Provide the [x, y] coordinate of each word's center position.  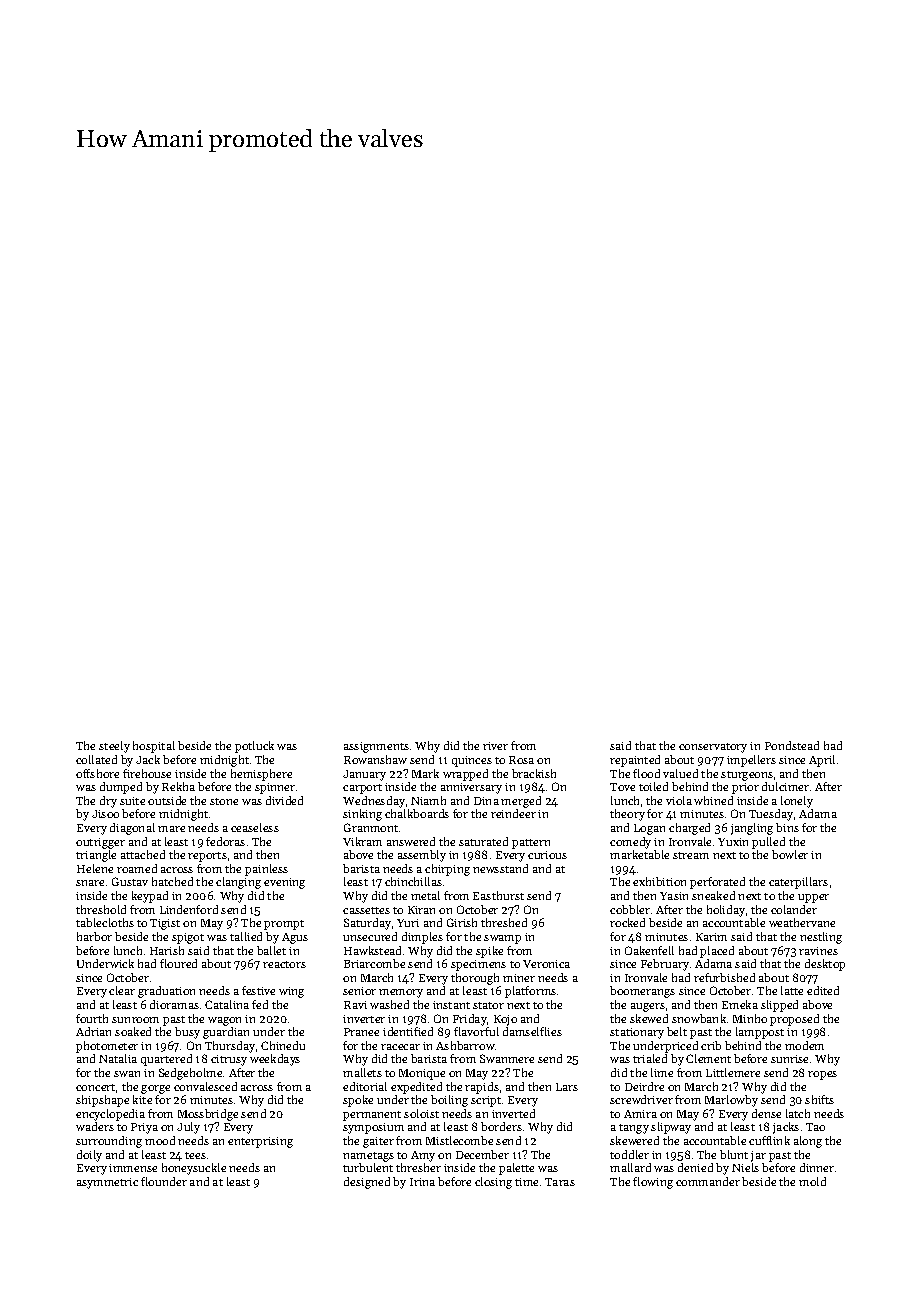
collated [96, 759]
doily [89, 1156]
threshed [504, 922]
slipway [671, 1128]
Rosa [521, 760]
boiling [449, 1101]
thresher [418, 1167]
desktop [825, 965]
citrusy [229, 1060]
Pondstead [792, 745]
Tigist [165, 924]
